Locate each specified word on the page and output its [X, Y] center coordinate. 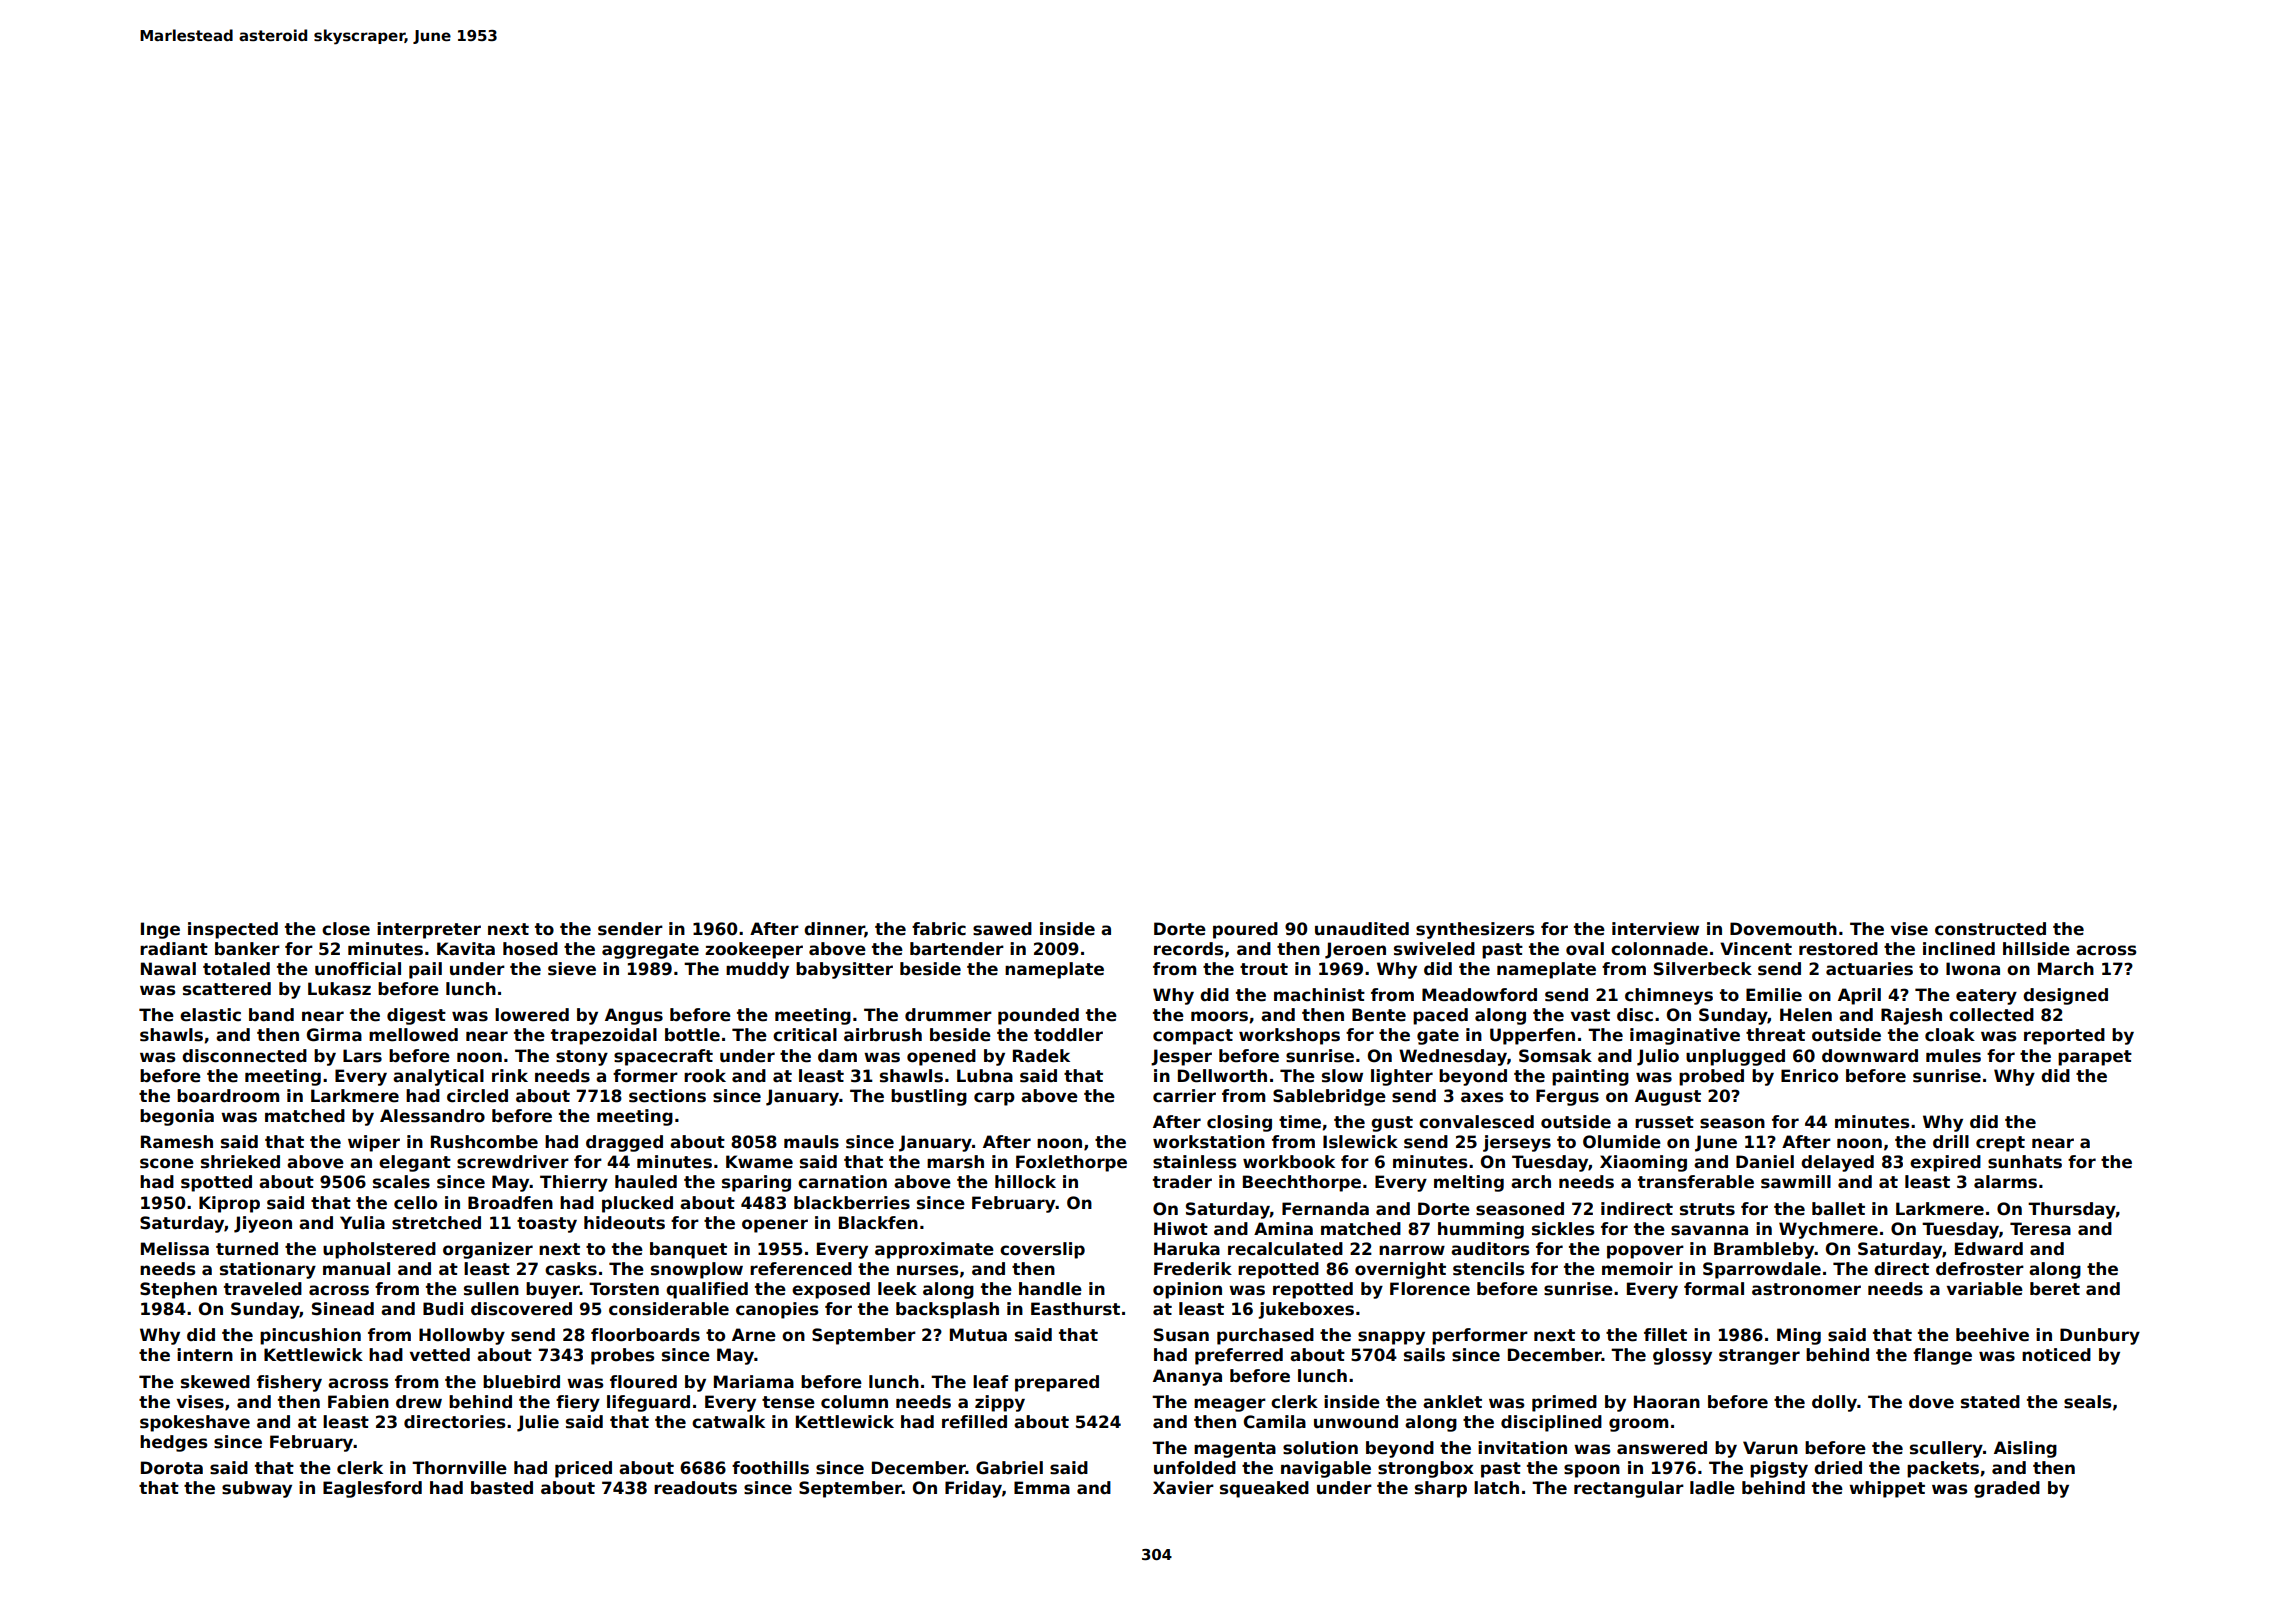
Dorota [172, 1468]
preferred [1239, 1356]
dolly [1834, 1403]
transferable [1696, 1182]
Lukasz [339, 989]
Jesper [1181, 1057]
